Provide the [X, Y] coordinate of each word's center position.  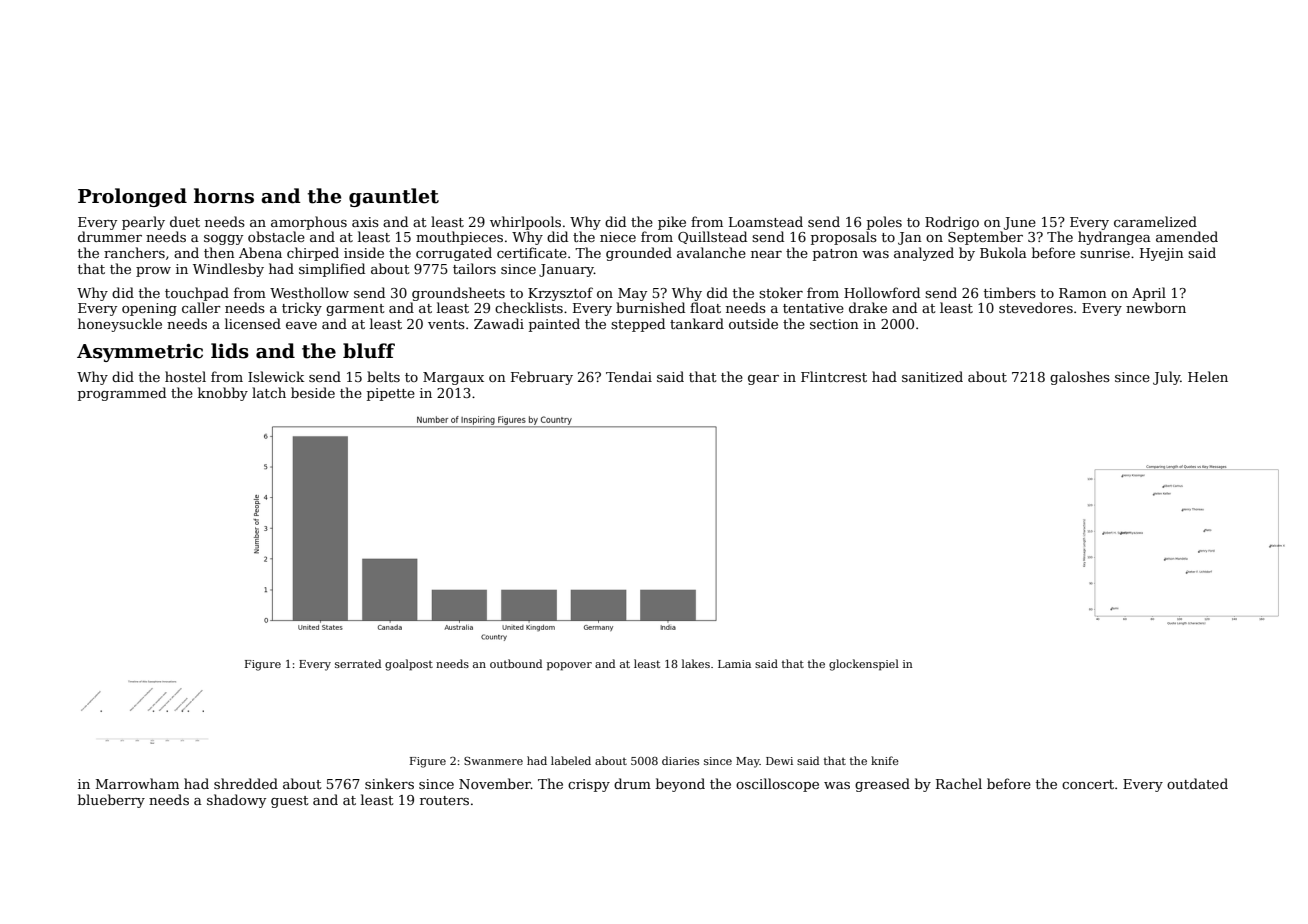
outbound [516, 663]
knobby [223, 394]
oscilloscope [777, 785]
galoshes [1080, 378]
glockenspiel [864, 665]
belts [383, 376]
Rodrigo [952, 223]
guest [290, 802]
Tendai [629, 376]
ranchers [134, 252]
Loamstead [766, 221]
